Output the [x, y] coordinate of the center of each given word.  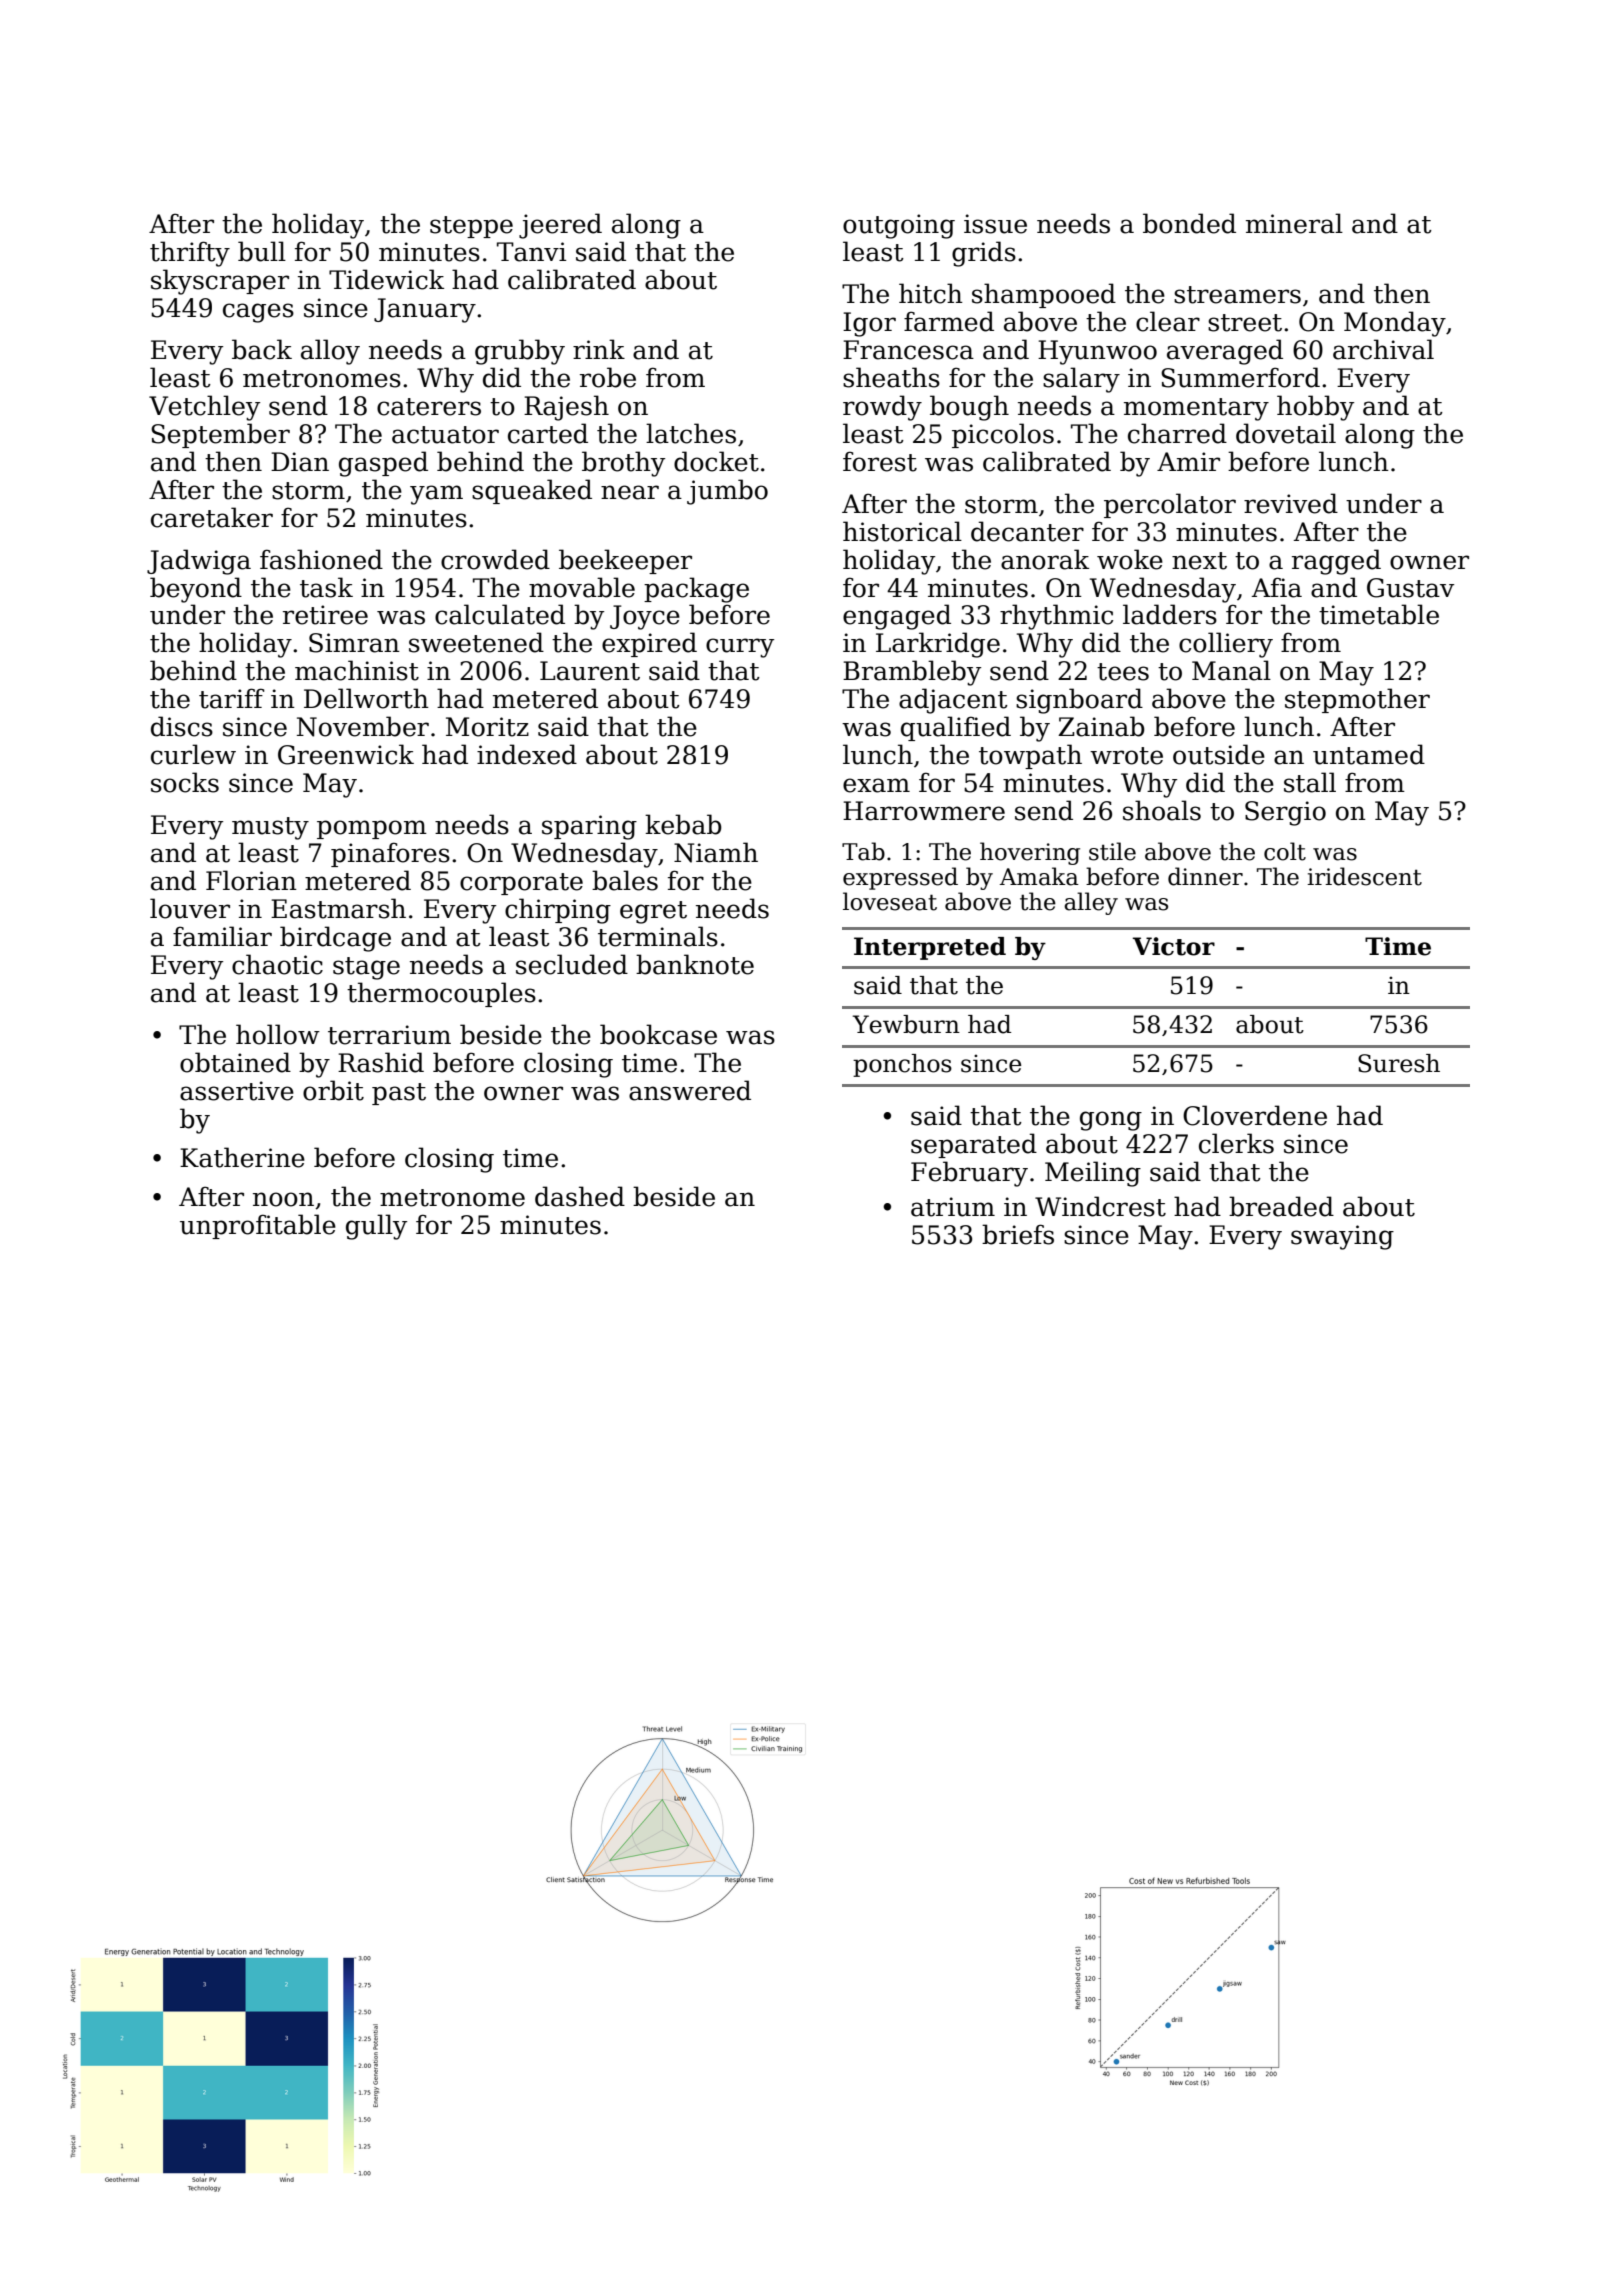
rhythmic [1056, 617]
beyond [196, 590]
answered [690, 1090]
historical [902, 531]
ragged [1336, 562]
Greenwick [346, 754]
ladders [1170, 614]
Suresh [1399, 1063]
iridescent [1364, 876]
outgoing [899, 226]
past [399, 1094]
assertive [237, 1091]
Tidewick [386, 279]
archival [1383, 349]
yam [436, 495]
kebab [683, 824]
